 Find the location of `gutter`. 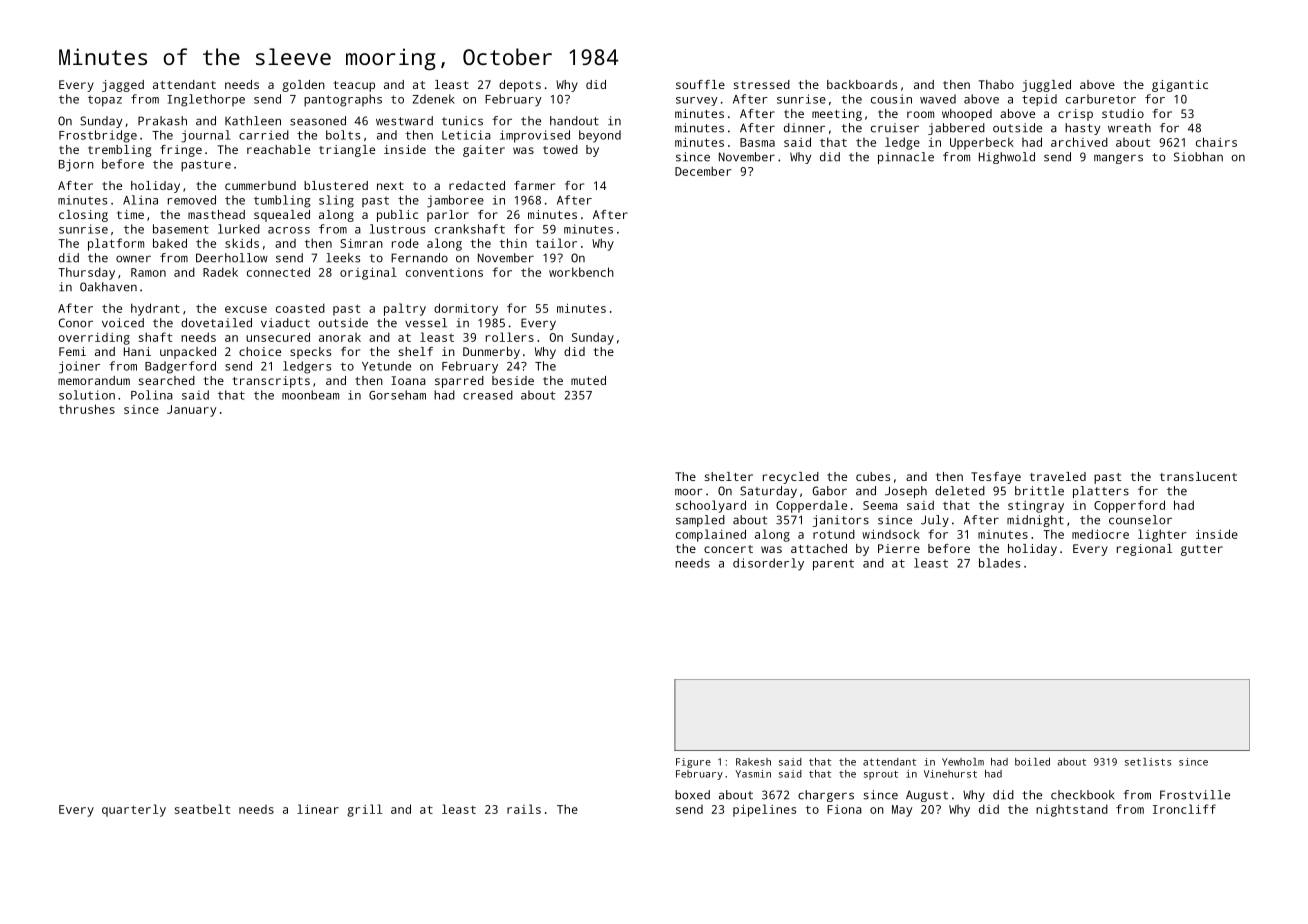

gutter is located at coordinates (1202, 550).
